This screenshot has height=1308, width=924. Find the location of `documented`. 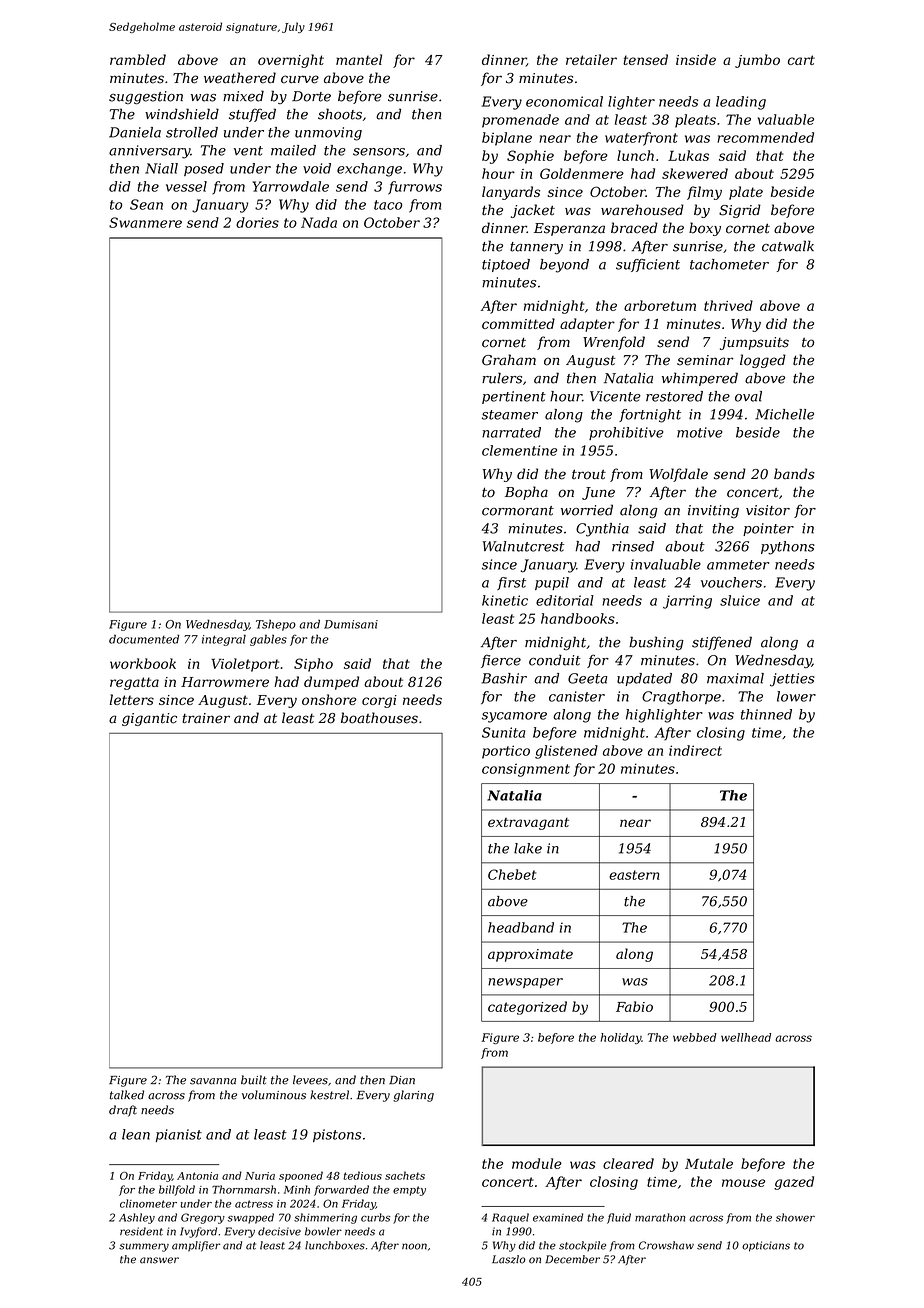

documented is located at coordinates (144, 639).
